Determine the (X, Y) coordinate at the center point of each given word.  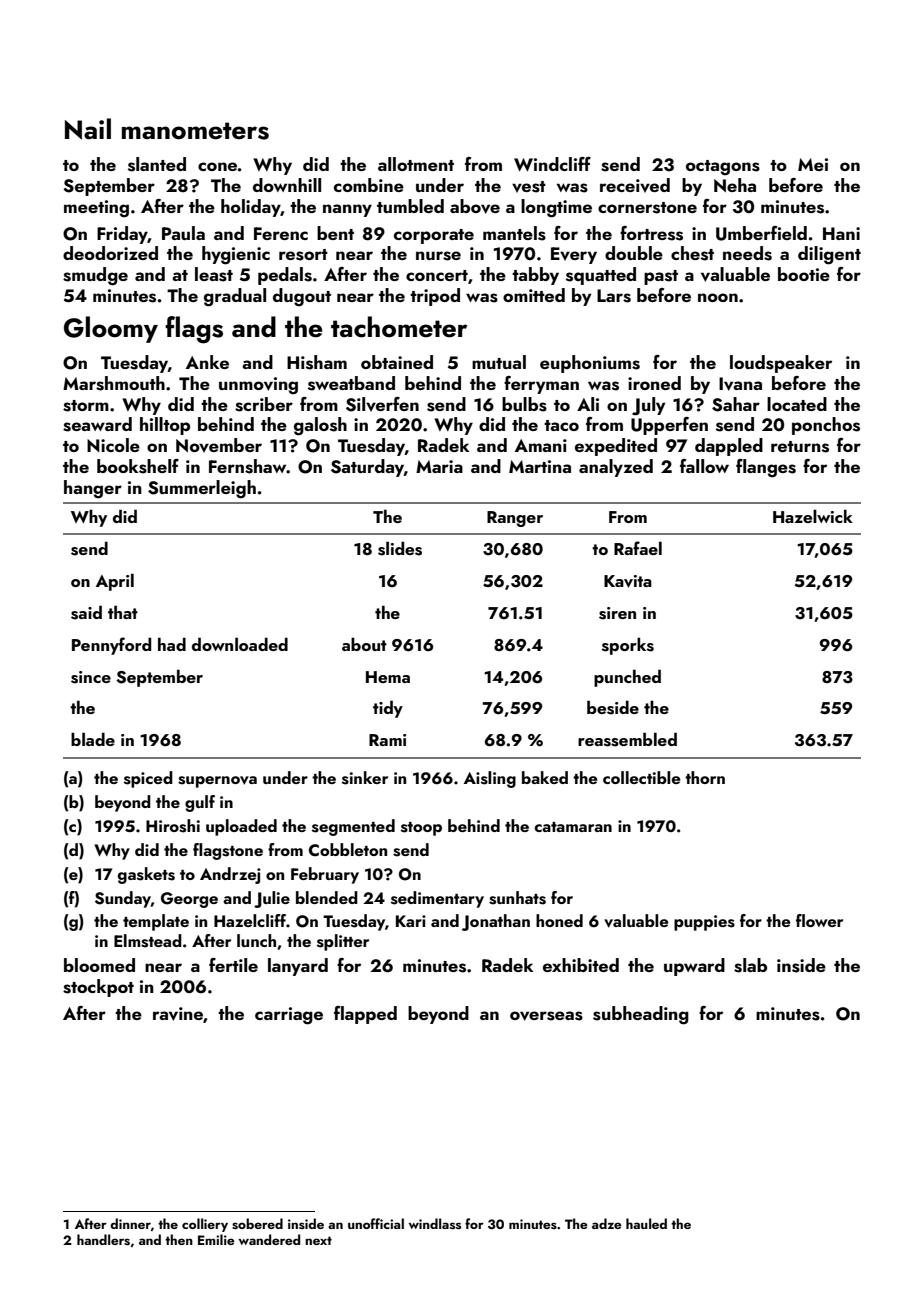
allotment (416, 164)
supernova (217, 782)
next (318, 1240)
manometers (195, 131)
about (364, 644)
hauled (646, 1223)
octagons (723, 168)
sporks (628, 646)
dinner (130, 1223)
